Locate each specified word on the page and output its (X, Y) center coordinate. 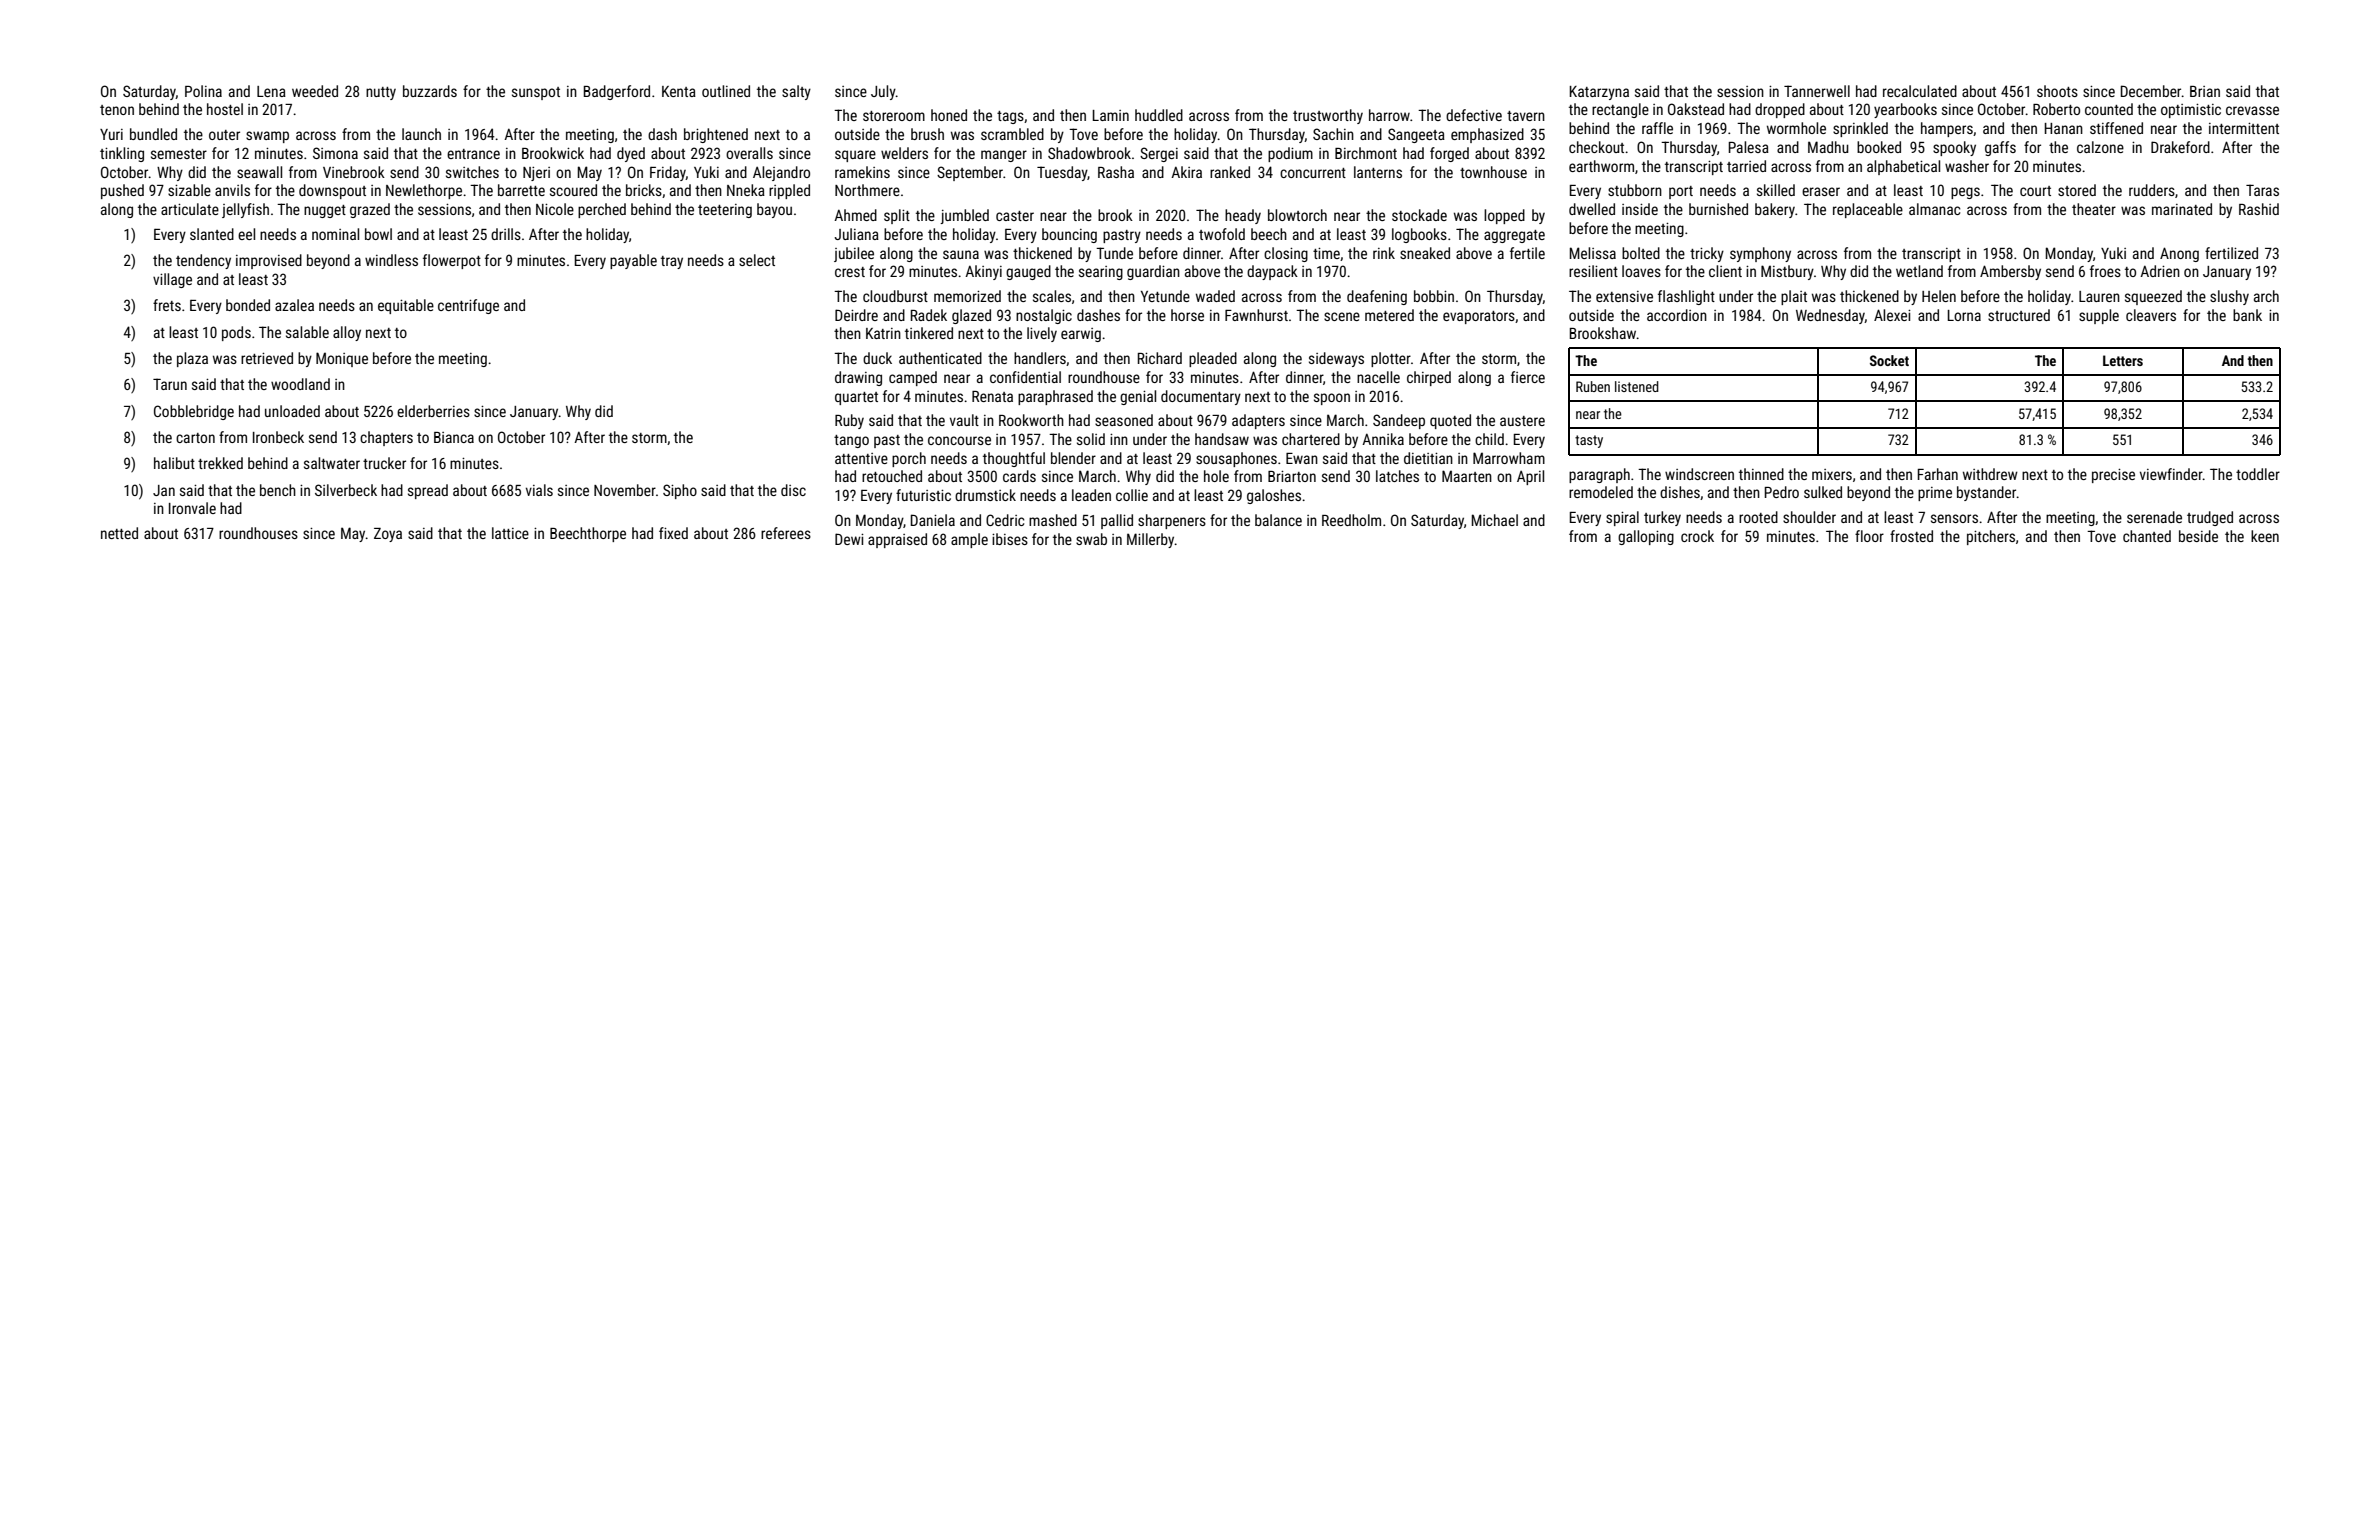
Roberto (2056, 109)
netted (119, 533)
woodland (300, 384)
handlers (1040, 358)
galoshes (1274, 496)
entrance (473, 154)
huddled (1159, 115)
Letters (2123, 360)
